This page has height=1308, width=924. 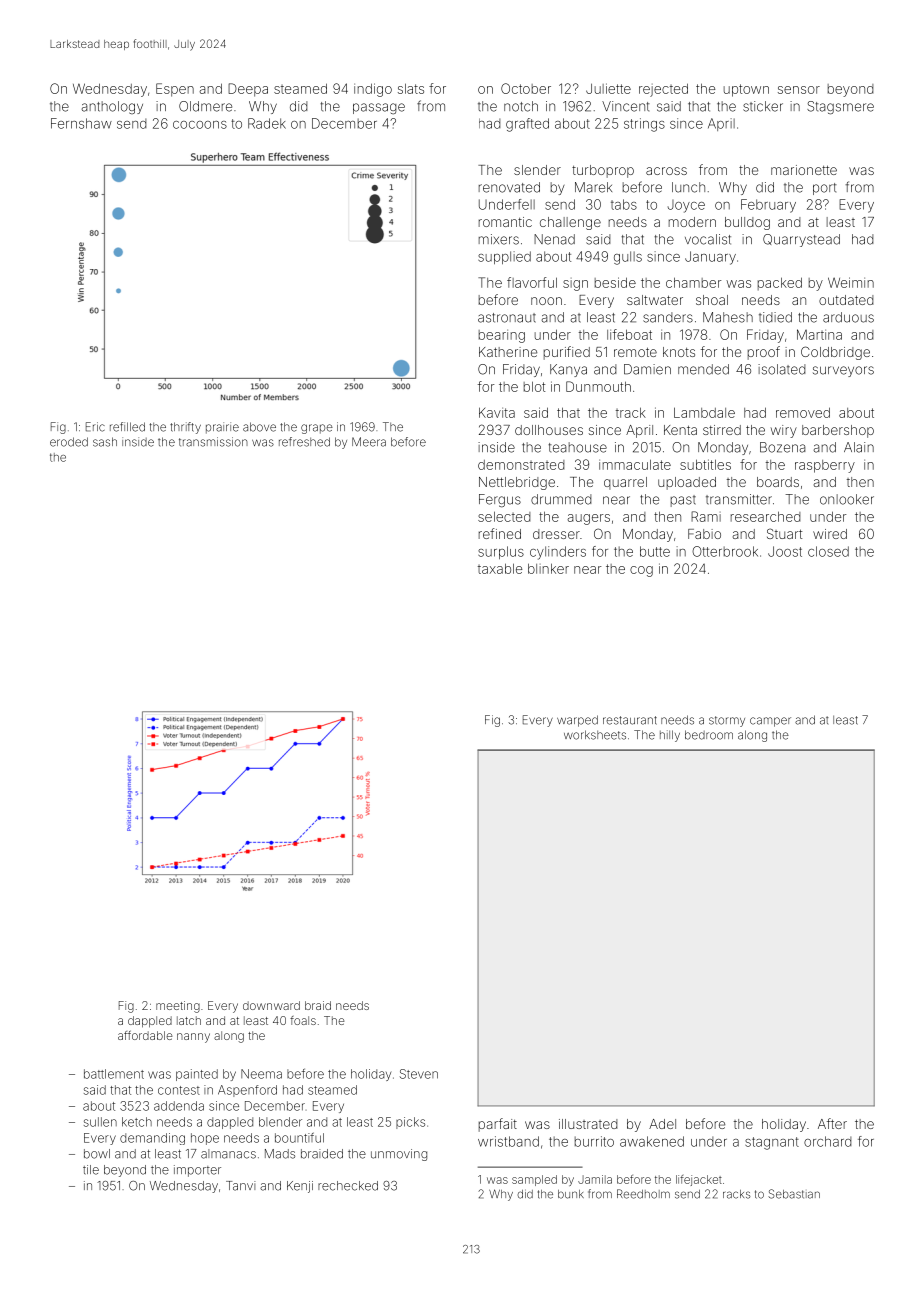 I want to click on slender, so click(x=537, y=170).
